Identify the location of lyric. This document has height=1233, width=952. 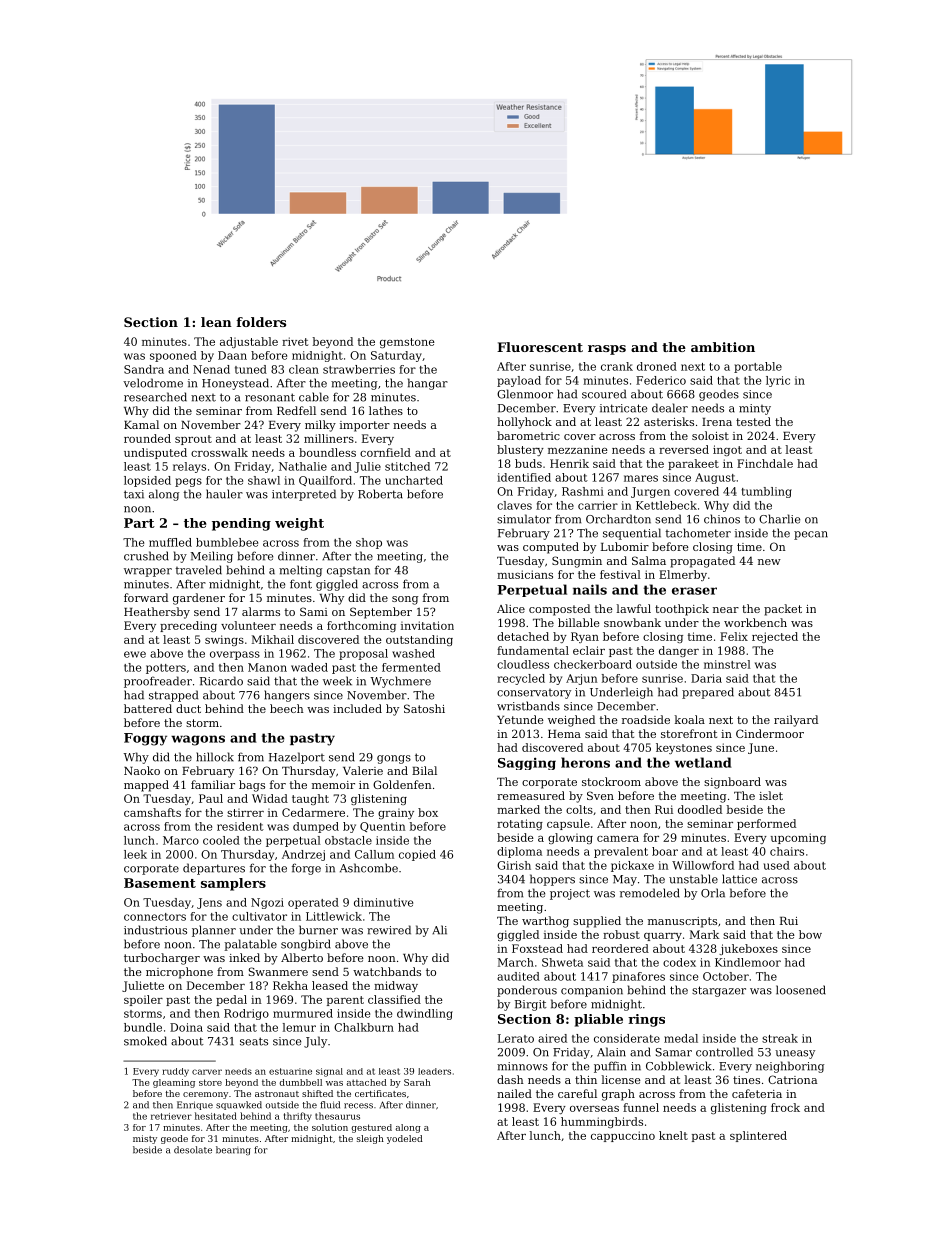
(778, 381).
